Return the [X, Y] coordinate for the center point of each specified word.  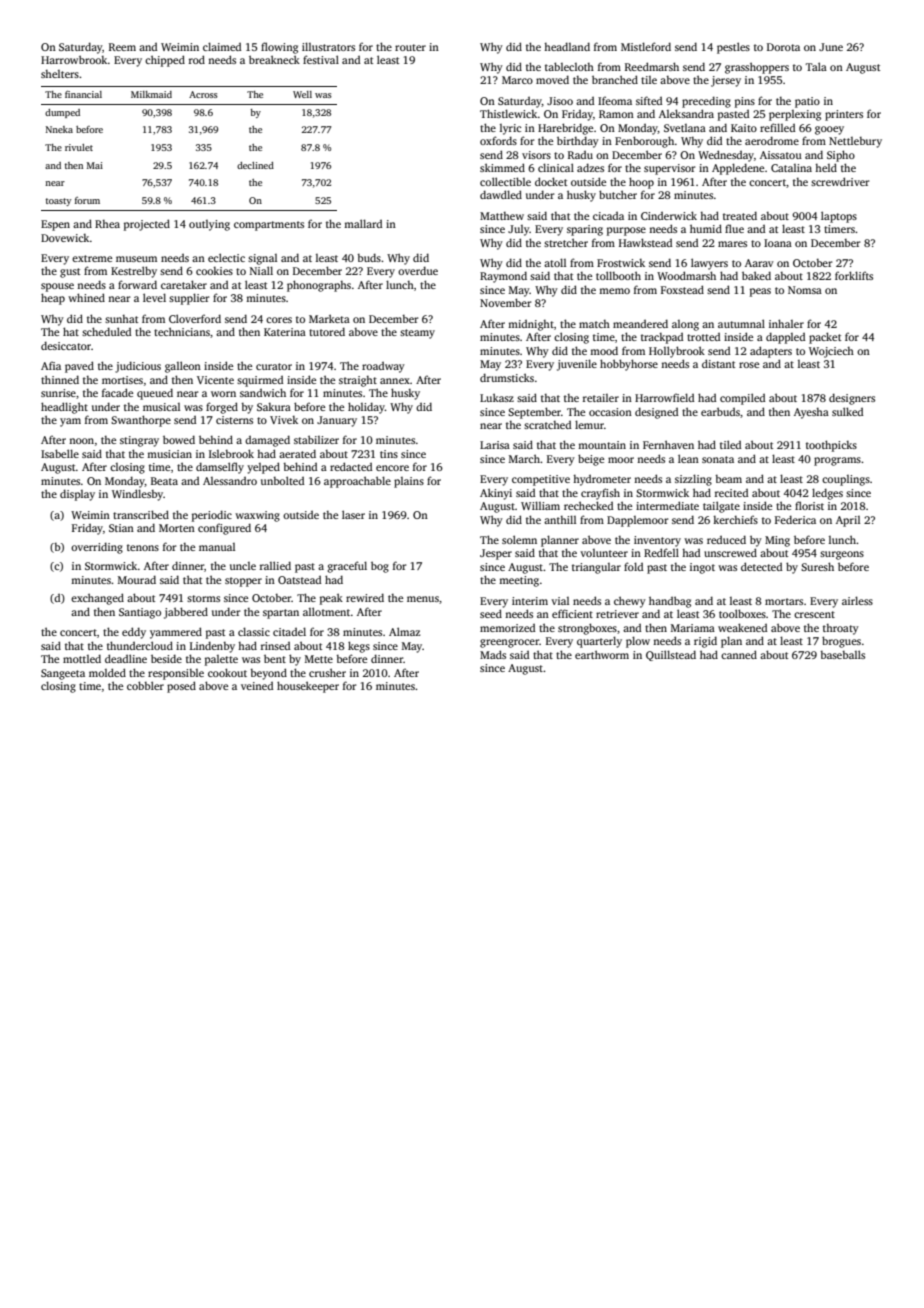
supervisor [669, 169]
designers [852, 399]
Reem [122, 47]
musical [161, 407]
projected [147, 225]
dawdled [501, 194]
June [831, 47]
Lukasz [497, 397]
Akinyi [496, 494]
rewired [365, 597]
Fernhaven [668, 444]
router [410, 47]
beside [166, 658]
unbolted [282, 480]
